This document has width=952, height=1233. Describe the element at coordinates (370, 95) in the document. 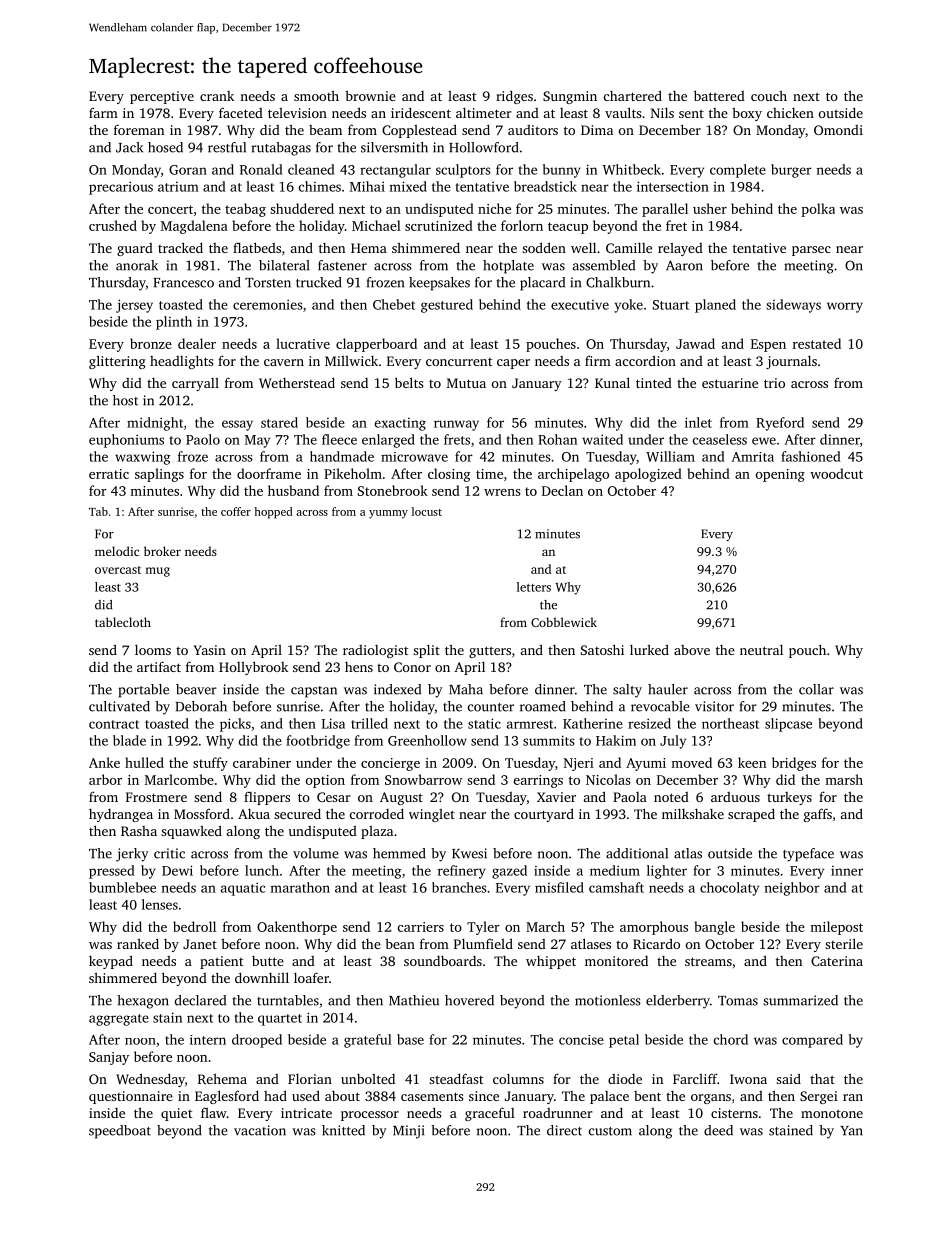

I see `brownie` at that location.
